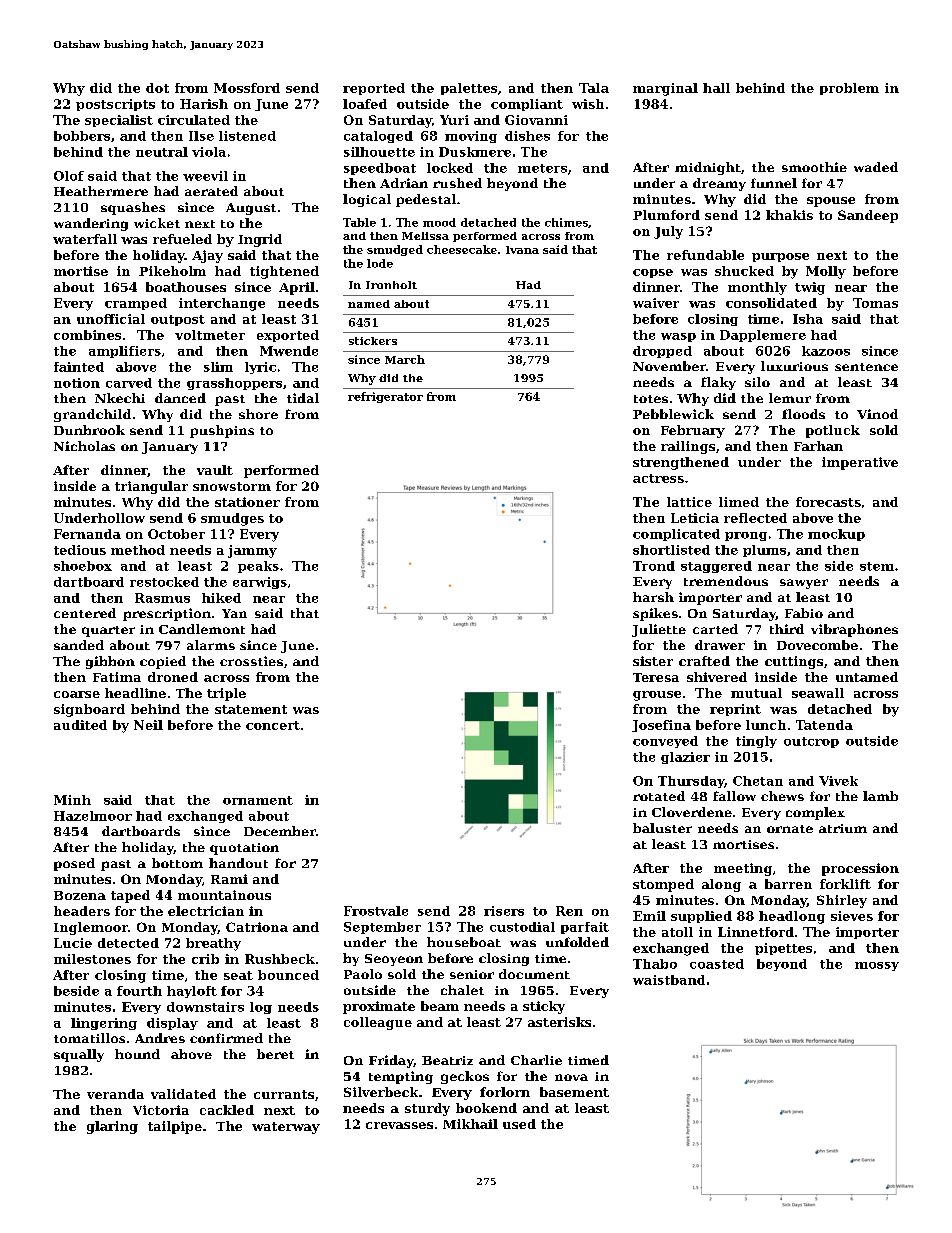 This image has height=1233, width=952. What do you see at coordinates (80, 550) in the image?
I see `tedious` at bounding box center [80, 550].
